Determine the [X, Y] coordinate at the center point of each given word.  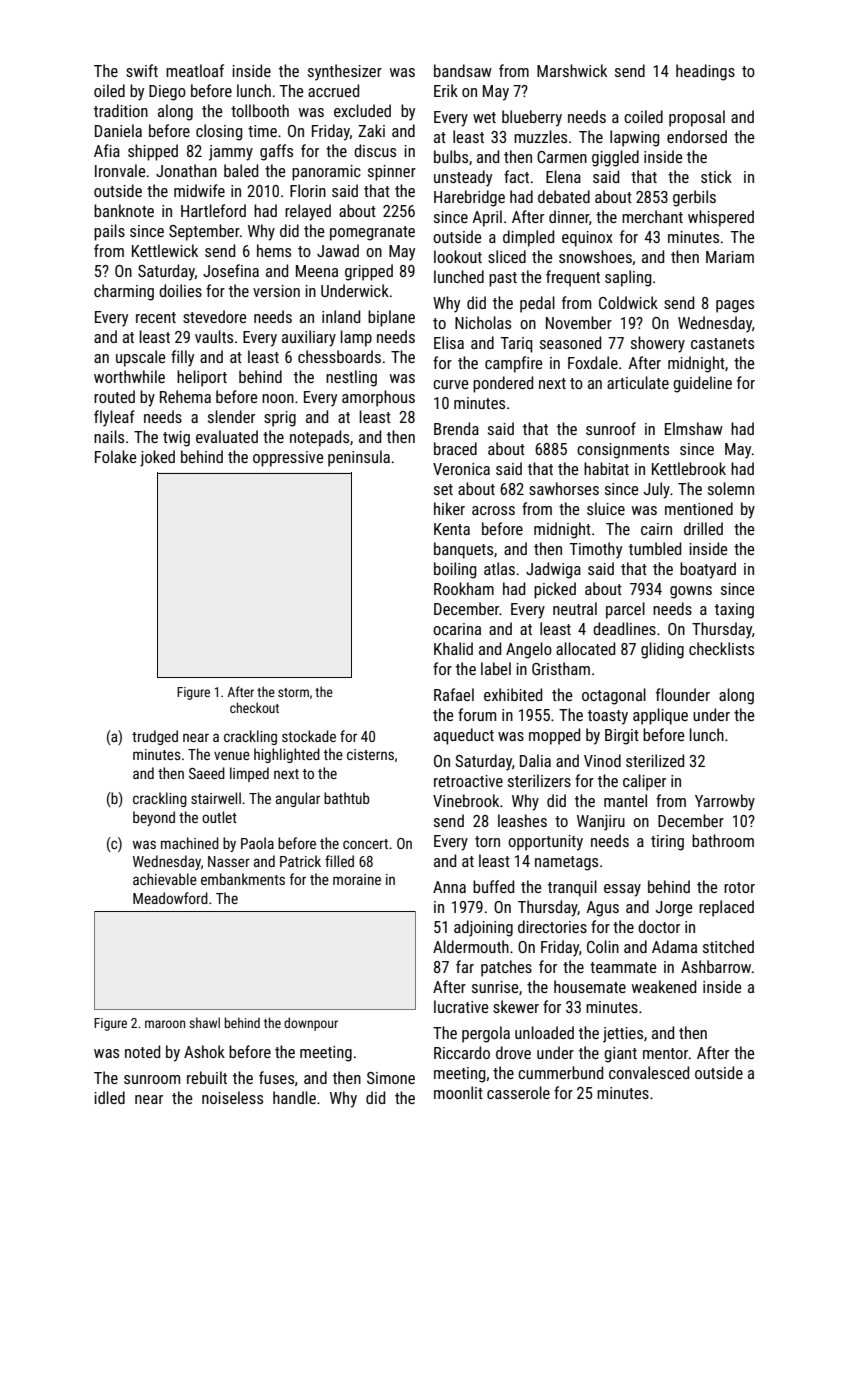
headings [705, 72]
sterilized [655, 760]
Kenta [452, 529]
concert [365, 844]
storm [293, 692]
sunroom [152, 1079]
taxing [734, 611]
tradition [121, 110]
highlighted [287, 755]
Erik [446, 90]
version [276, 291]
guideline [702, 384]
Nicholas [483, 322]
